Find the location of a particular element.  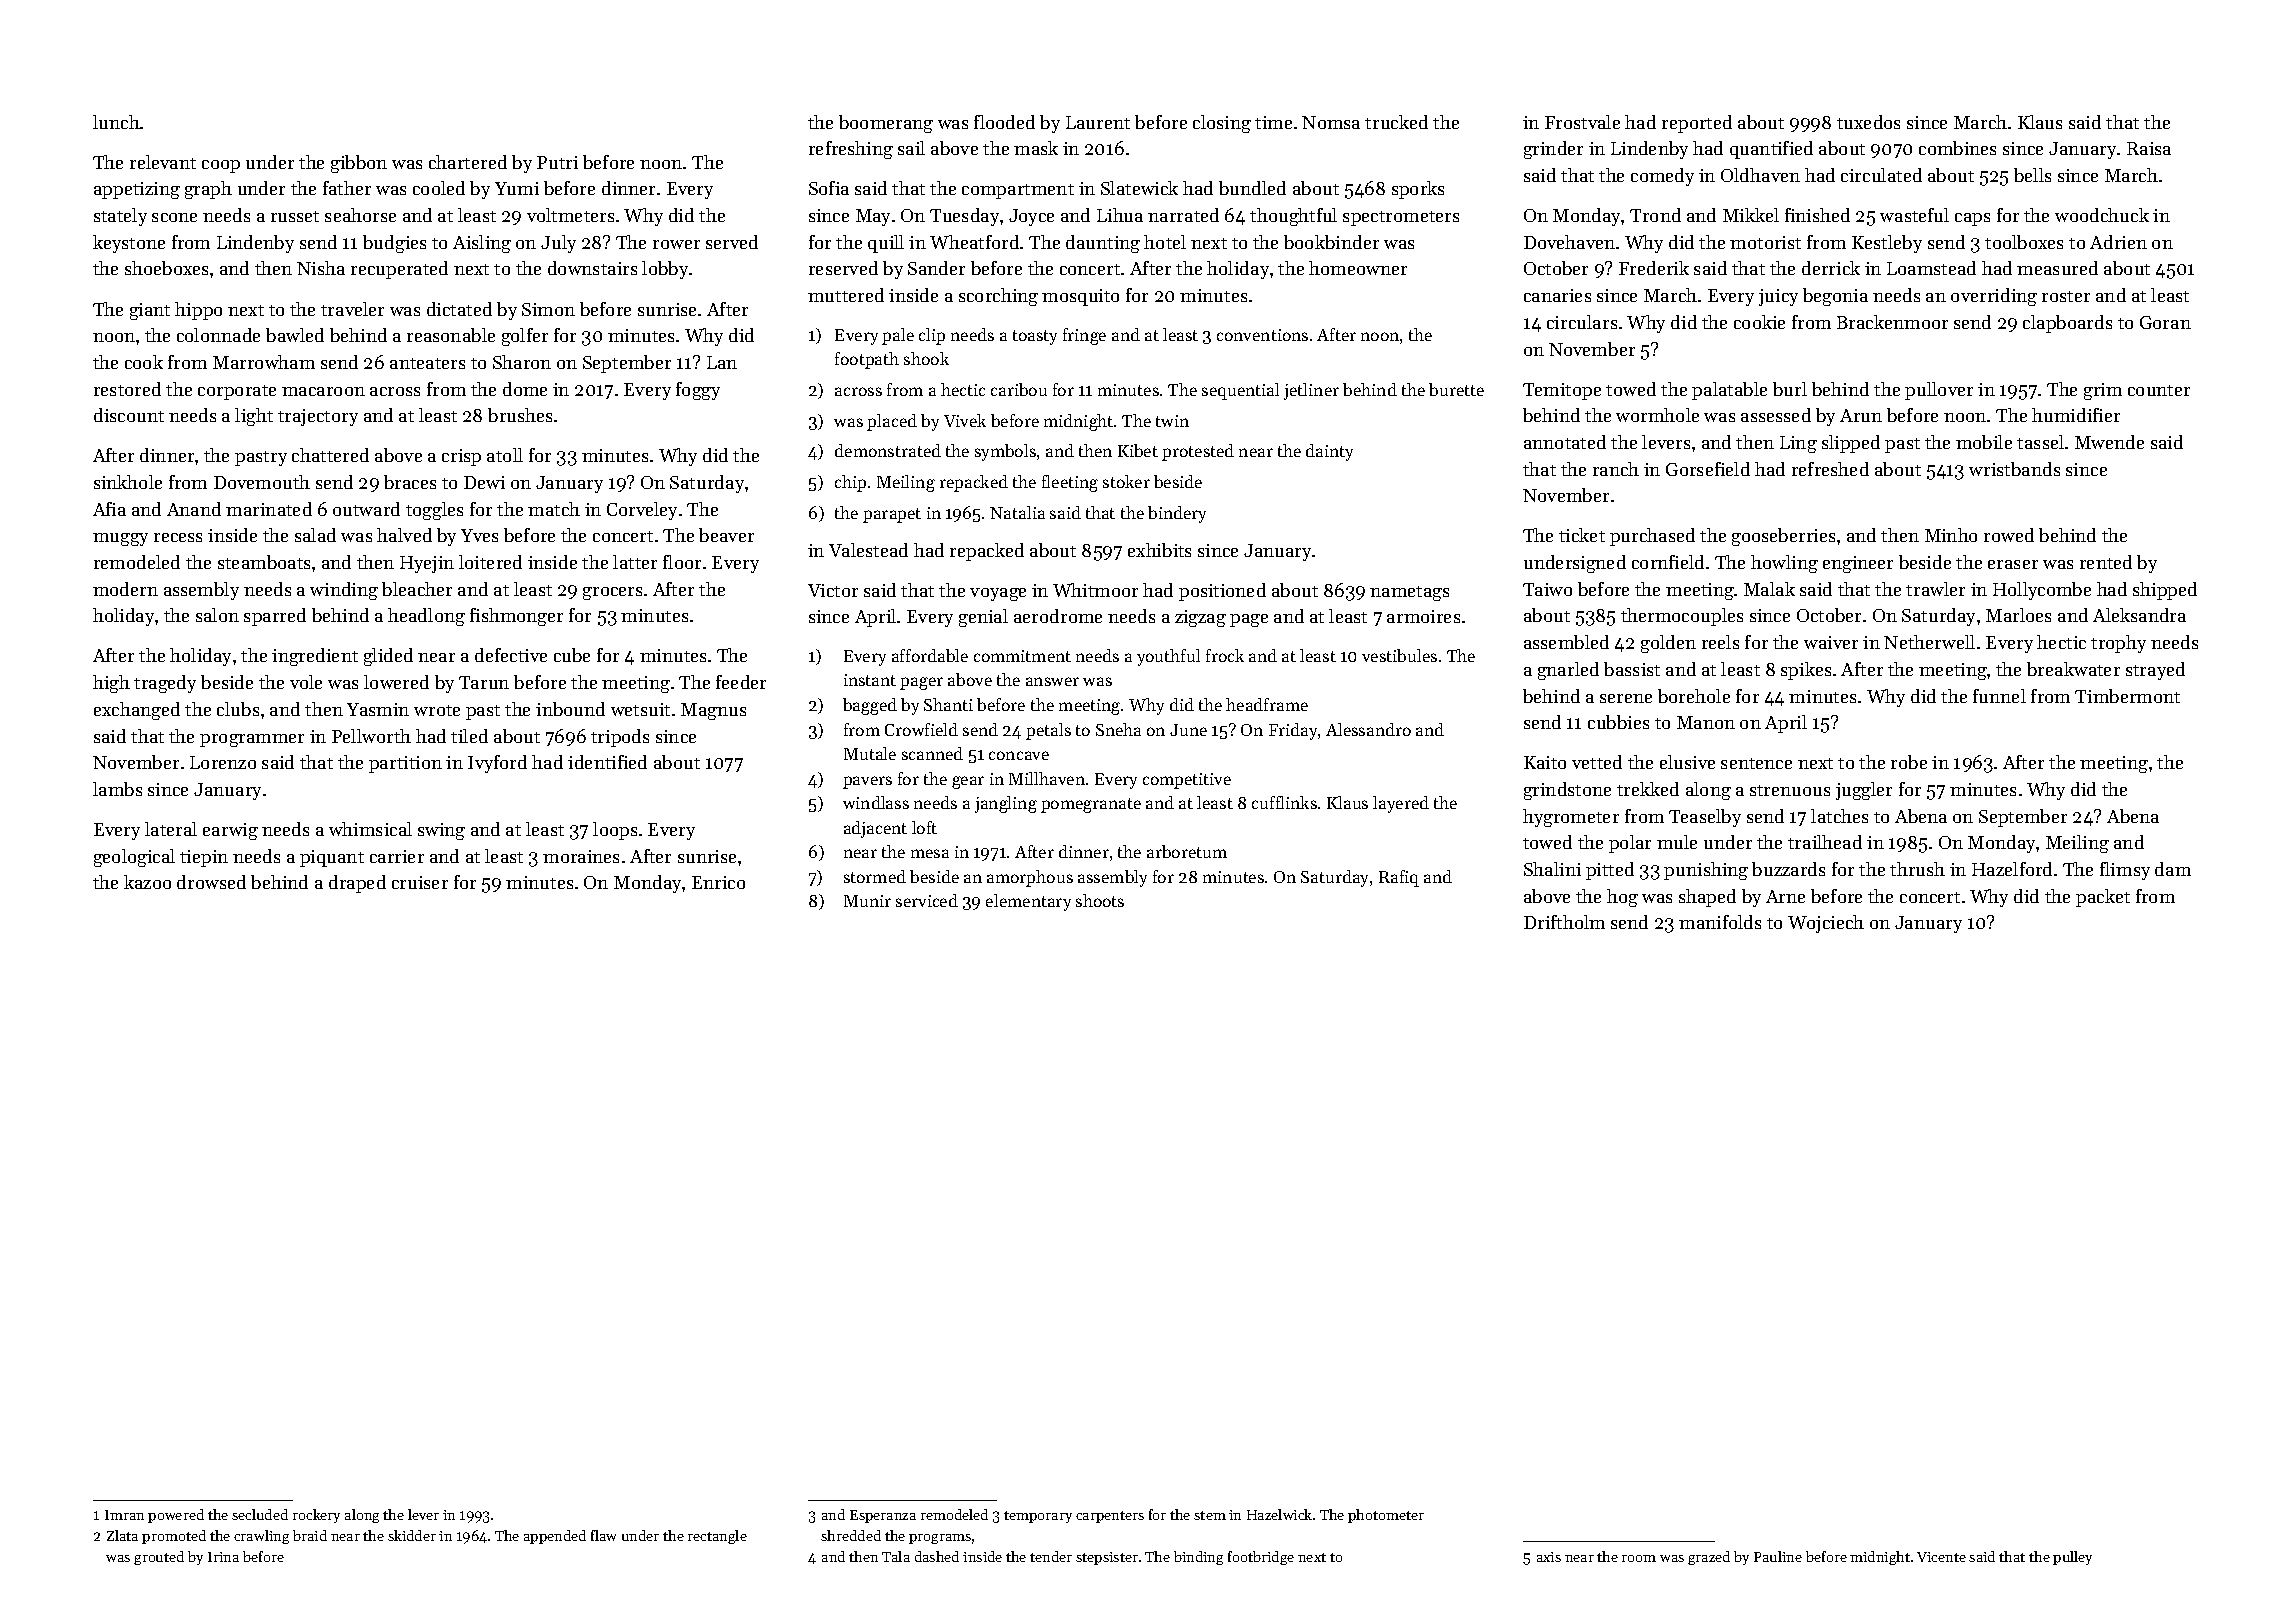

grim is located at coordinates (2103, 391).
